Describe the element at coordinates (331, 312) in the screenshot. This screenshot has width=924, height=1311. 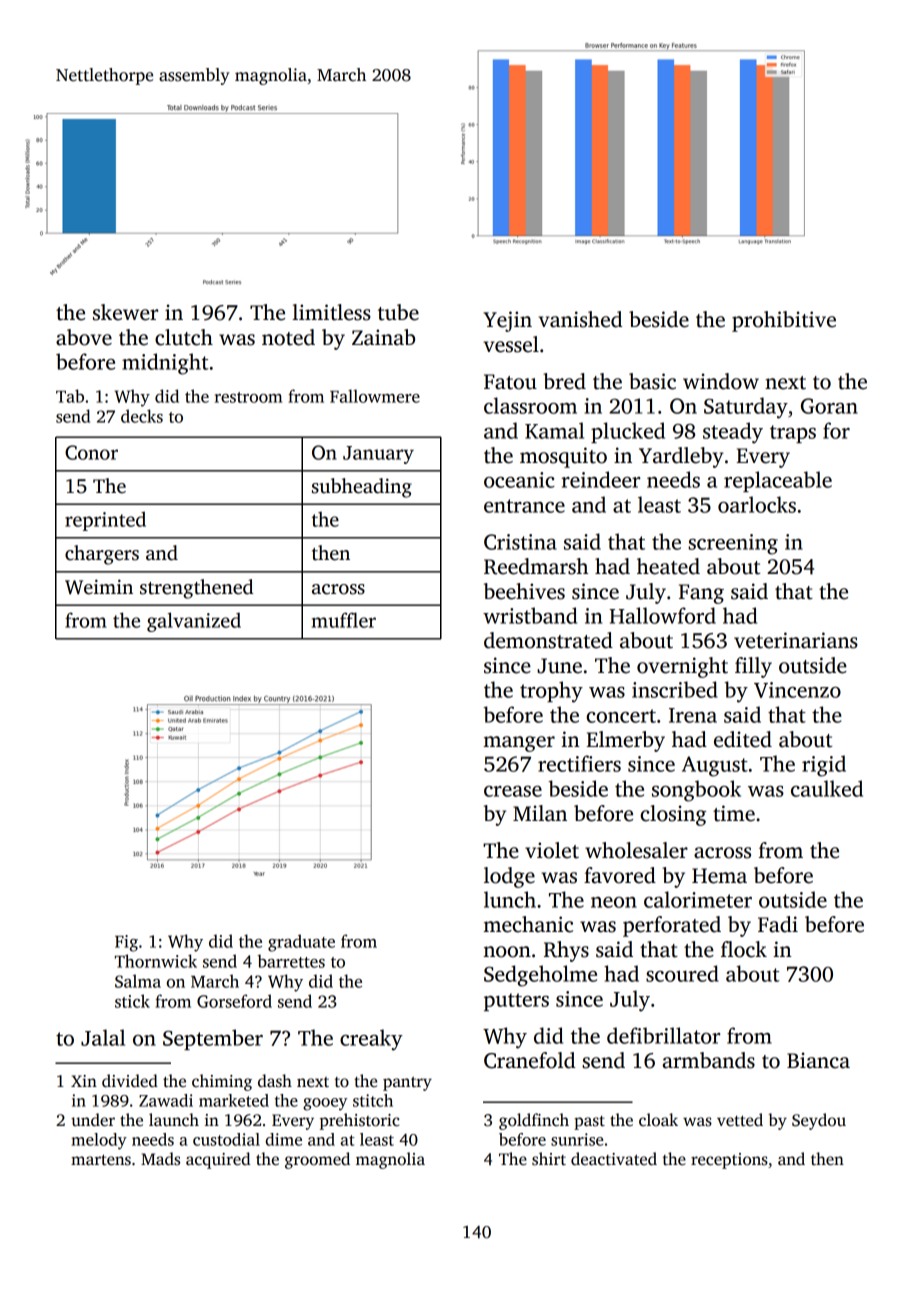
I see `limitless` at that location.
